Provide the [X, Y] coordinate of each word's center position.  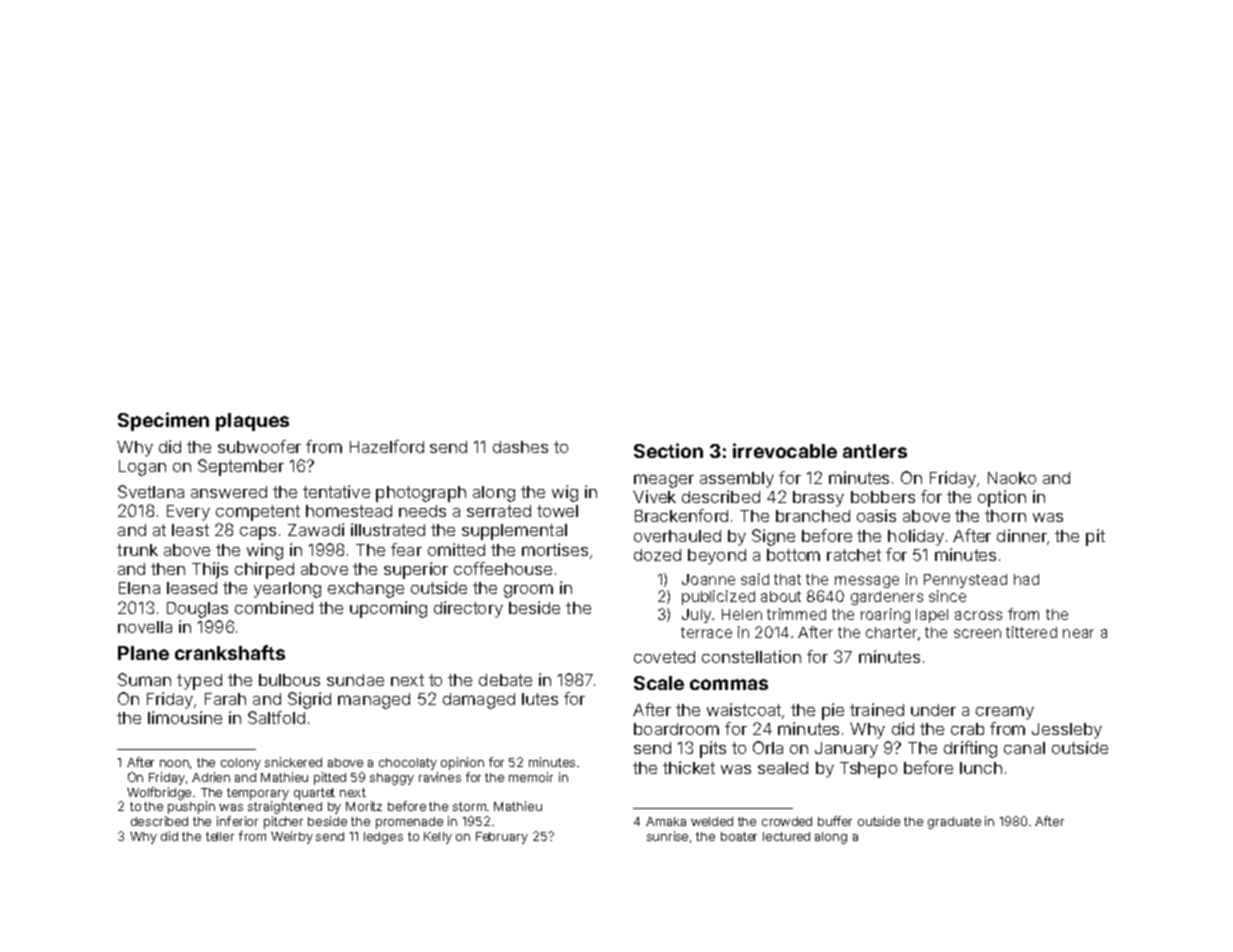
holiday [916, 537]
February [502, 838]
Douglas [197, 610]
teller [220, 836]
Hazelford [387, 446]
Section [668, 450]
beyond [717, 557]
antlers [875, 451]
